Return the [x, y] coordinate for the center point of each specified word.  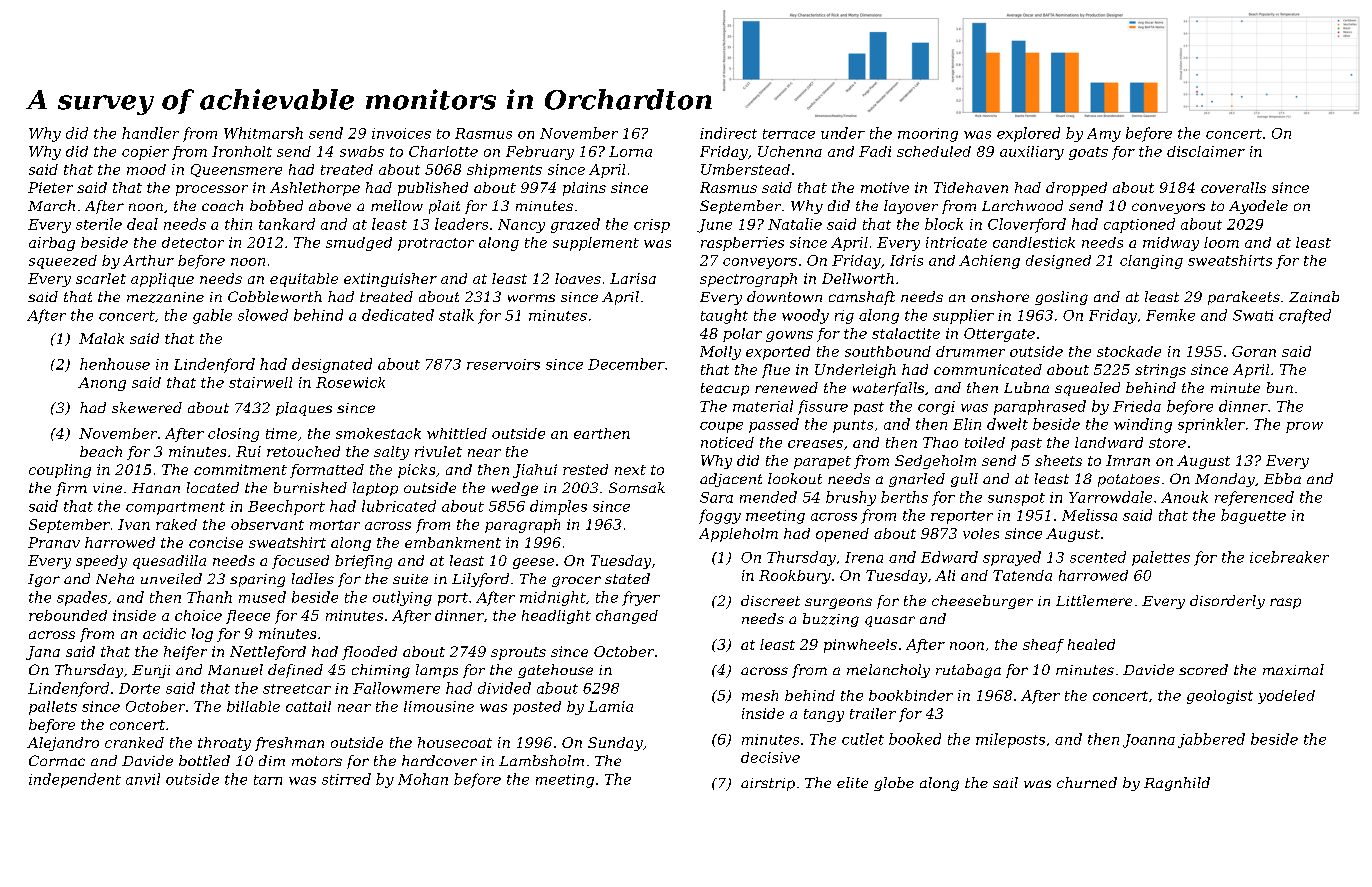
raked [176, 524]
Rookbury [795, 577]
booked [915, 739]
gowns [789, 336]
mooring [928, 135]
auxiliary [1032, 153]
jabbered [1211, 740]
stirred [346, 779]
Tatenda [1022, 575]
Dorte [139, 688]
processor [212, 190]
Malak [101, 338]
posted [537, 708]
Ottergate [999, 335]
